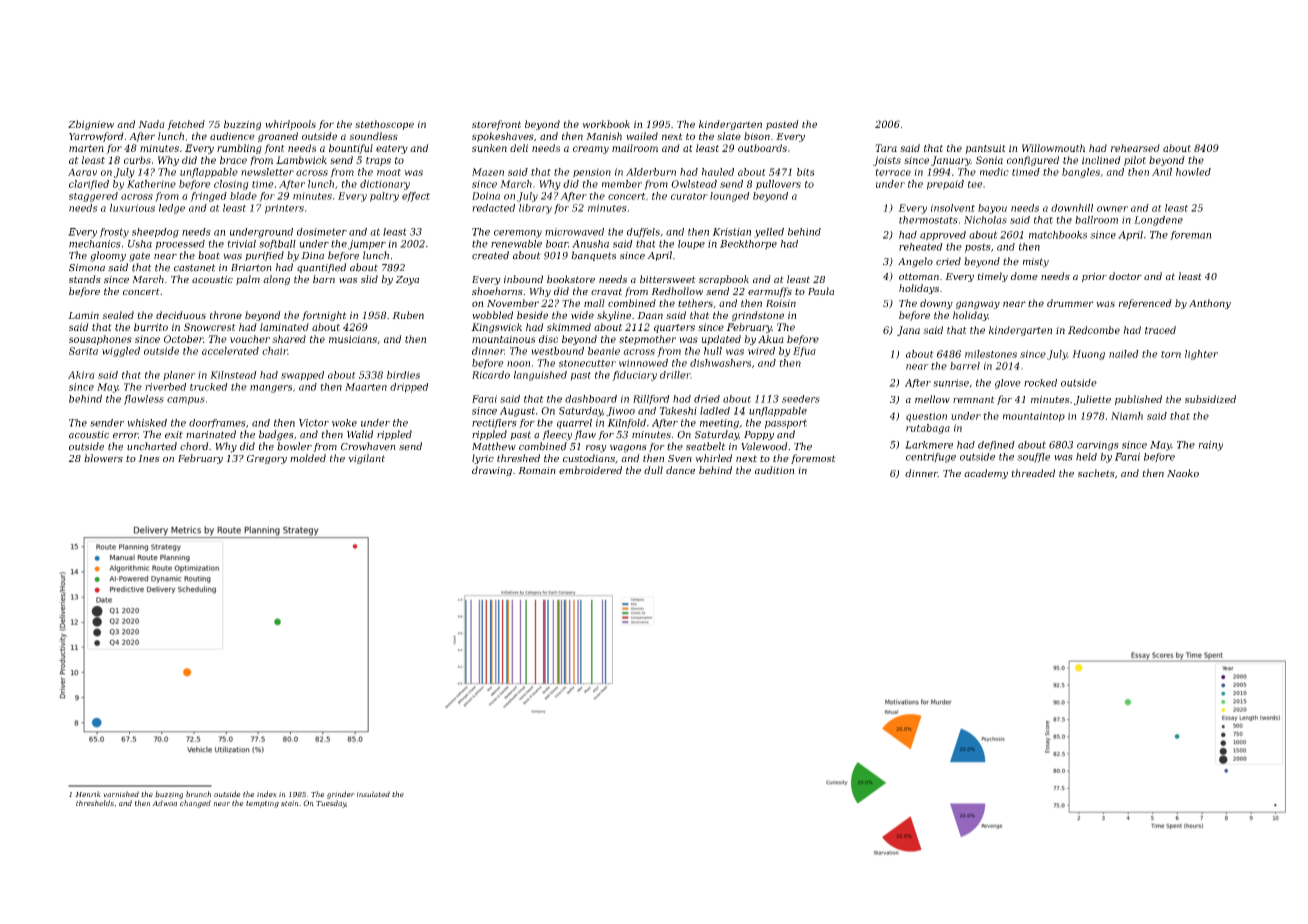 The height and width of the document is (924, 1308). What do you see at coordinates (91, 125) in the document?
I see `Zbigniew` at bounding box center [91, 125].
